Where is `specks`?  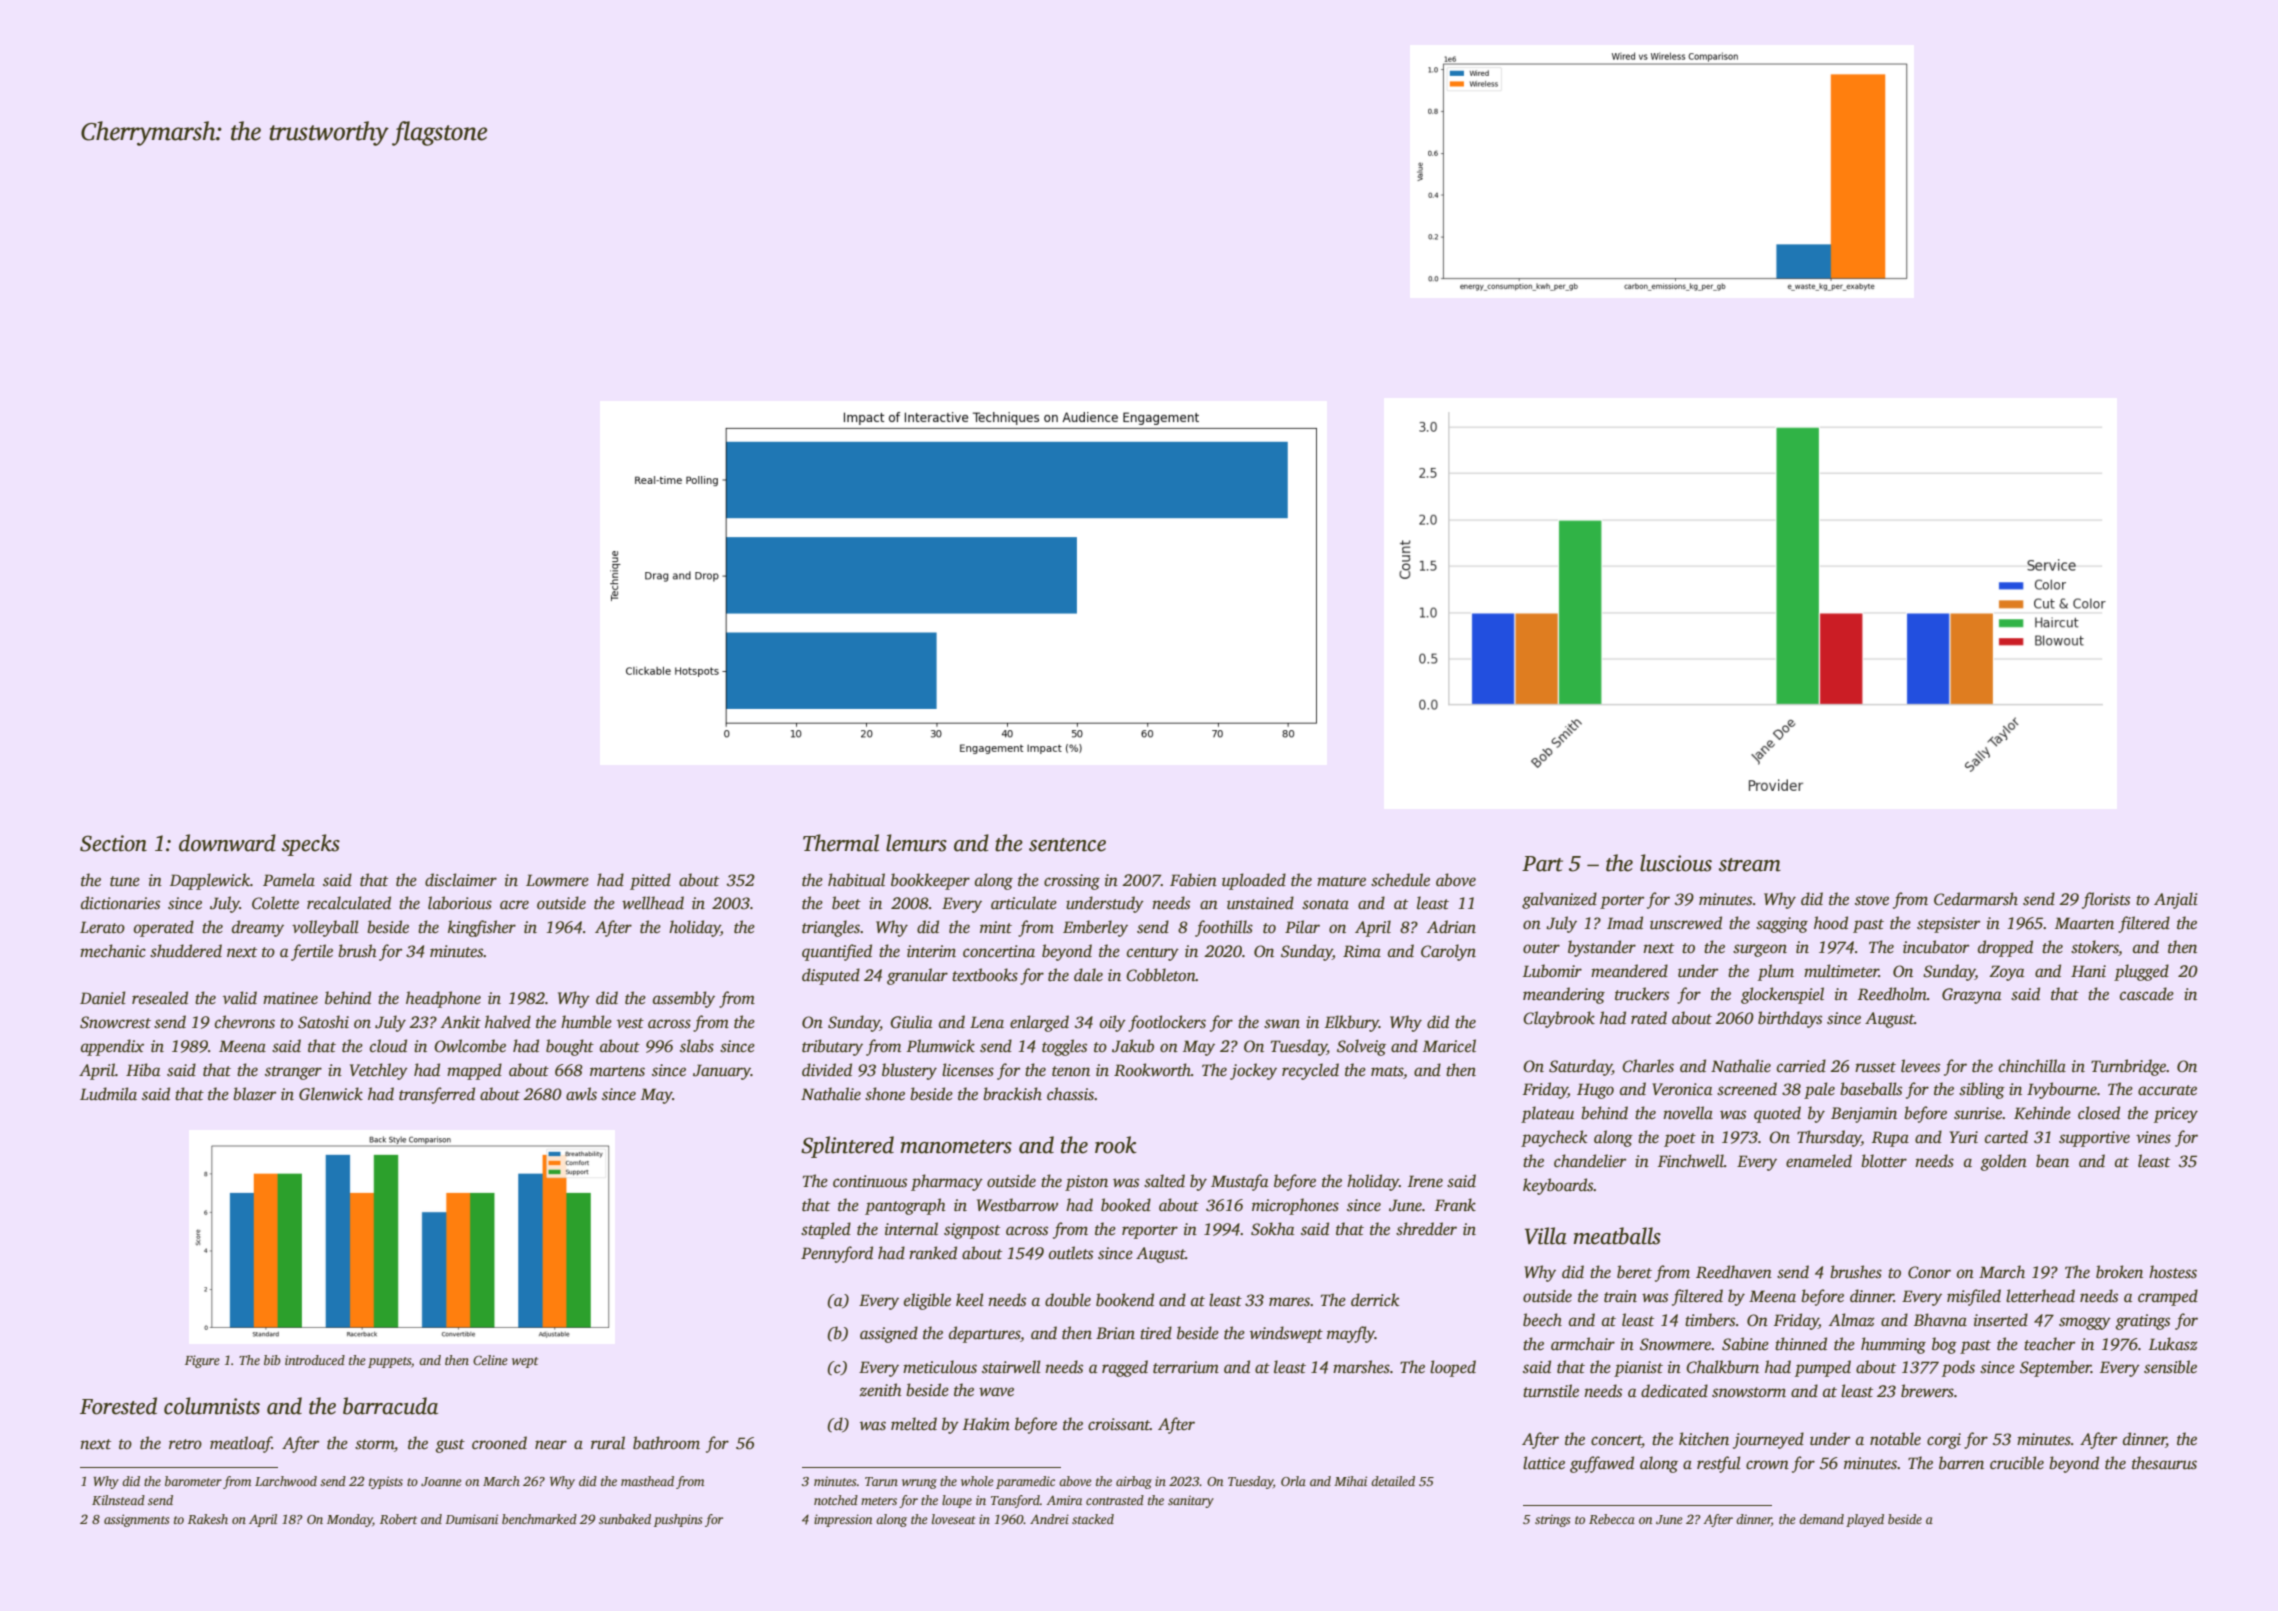 specks is located at coordinates (311, 845).
